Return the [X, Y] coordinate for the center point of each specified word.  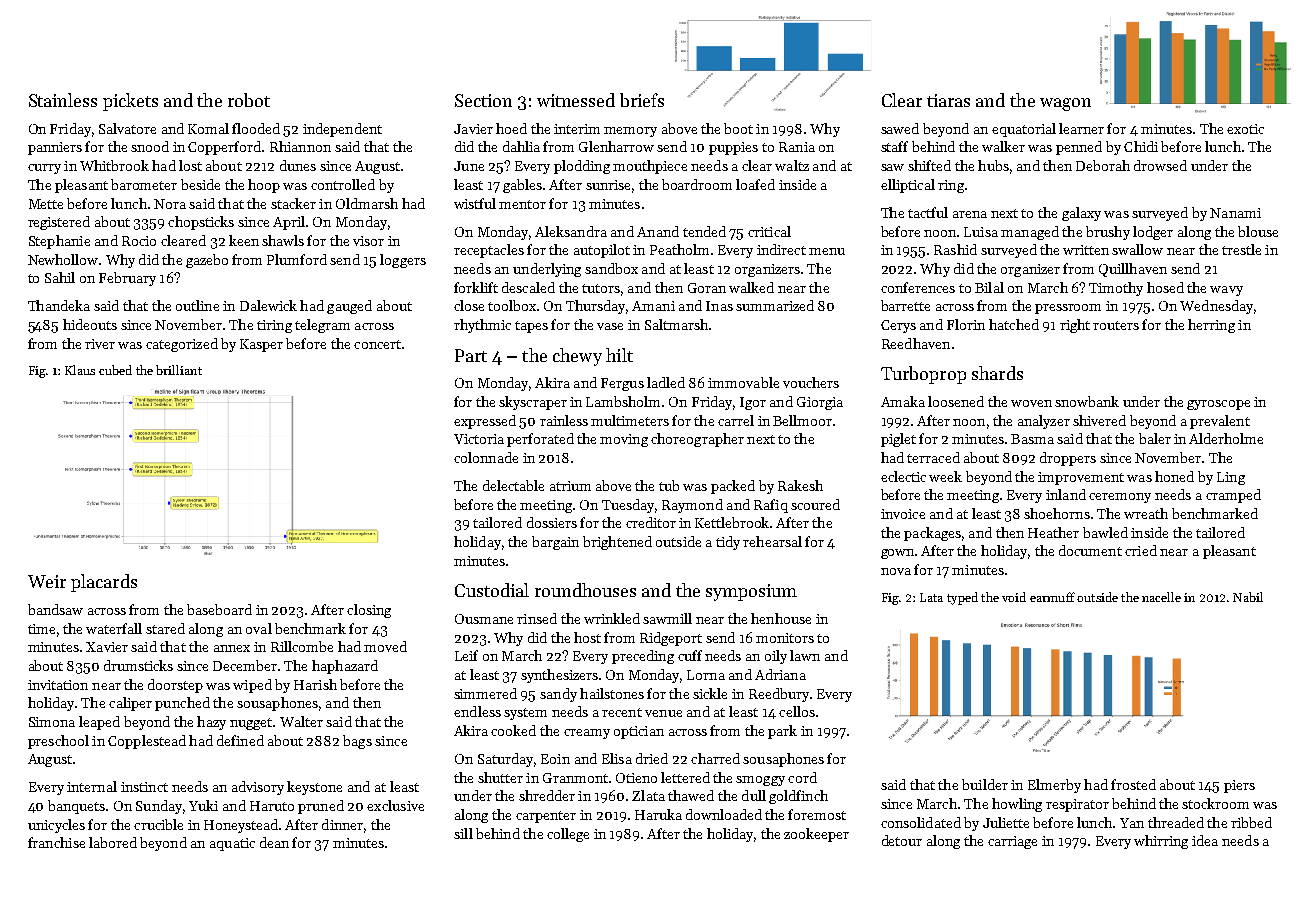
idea [1205, 840]
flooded [256, 128]
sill [463, 833]
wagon [1065, 104]
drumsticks [138, 665]
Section [483, 100]
